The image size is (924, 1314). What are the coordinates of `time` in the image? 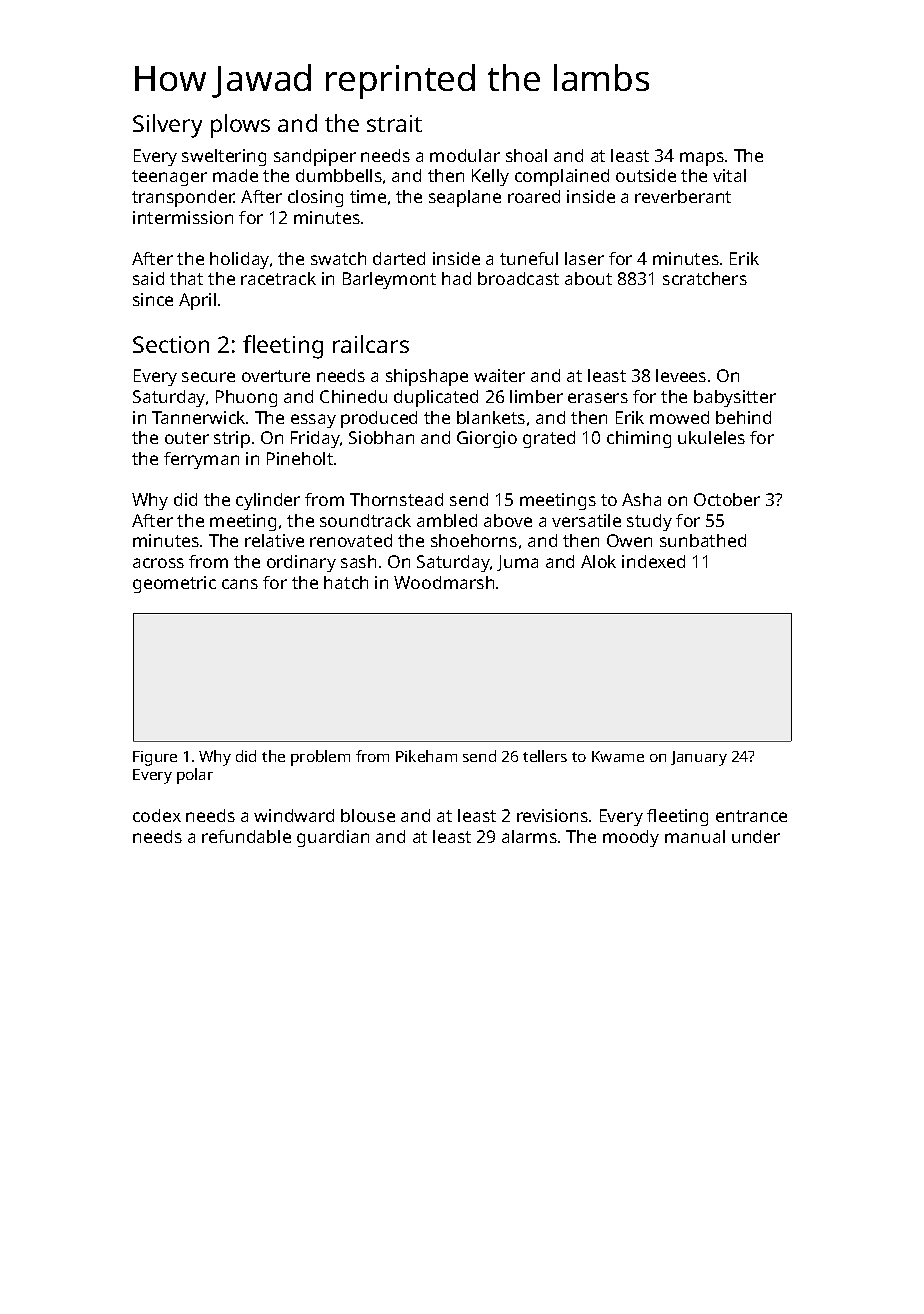 It's located at (368, 196).
